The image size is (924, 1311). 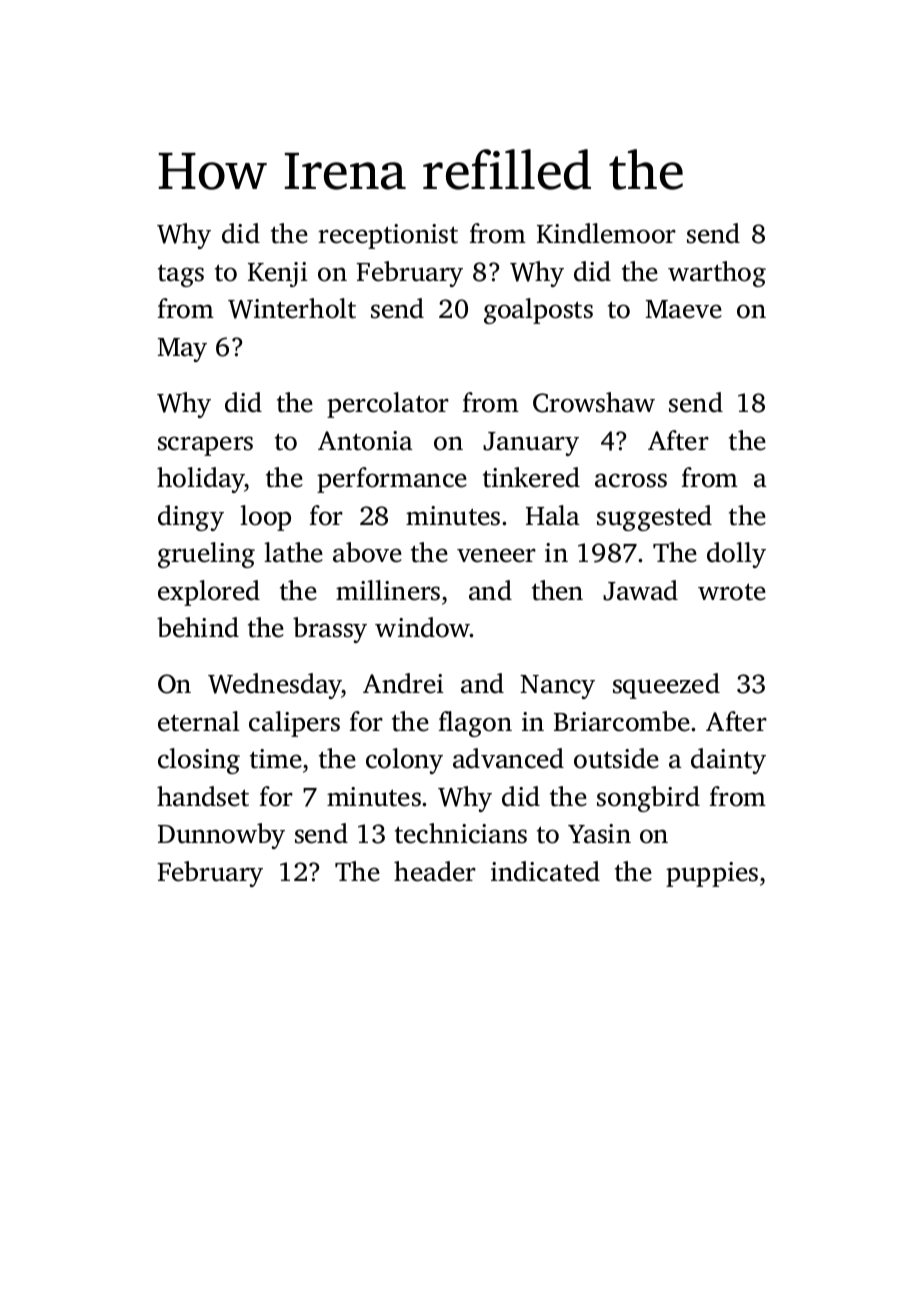 What do you see at coordinates (654, 518) in the image?
I see `suggested` at bounding box center [654, 518].
